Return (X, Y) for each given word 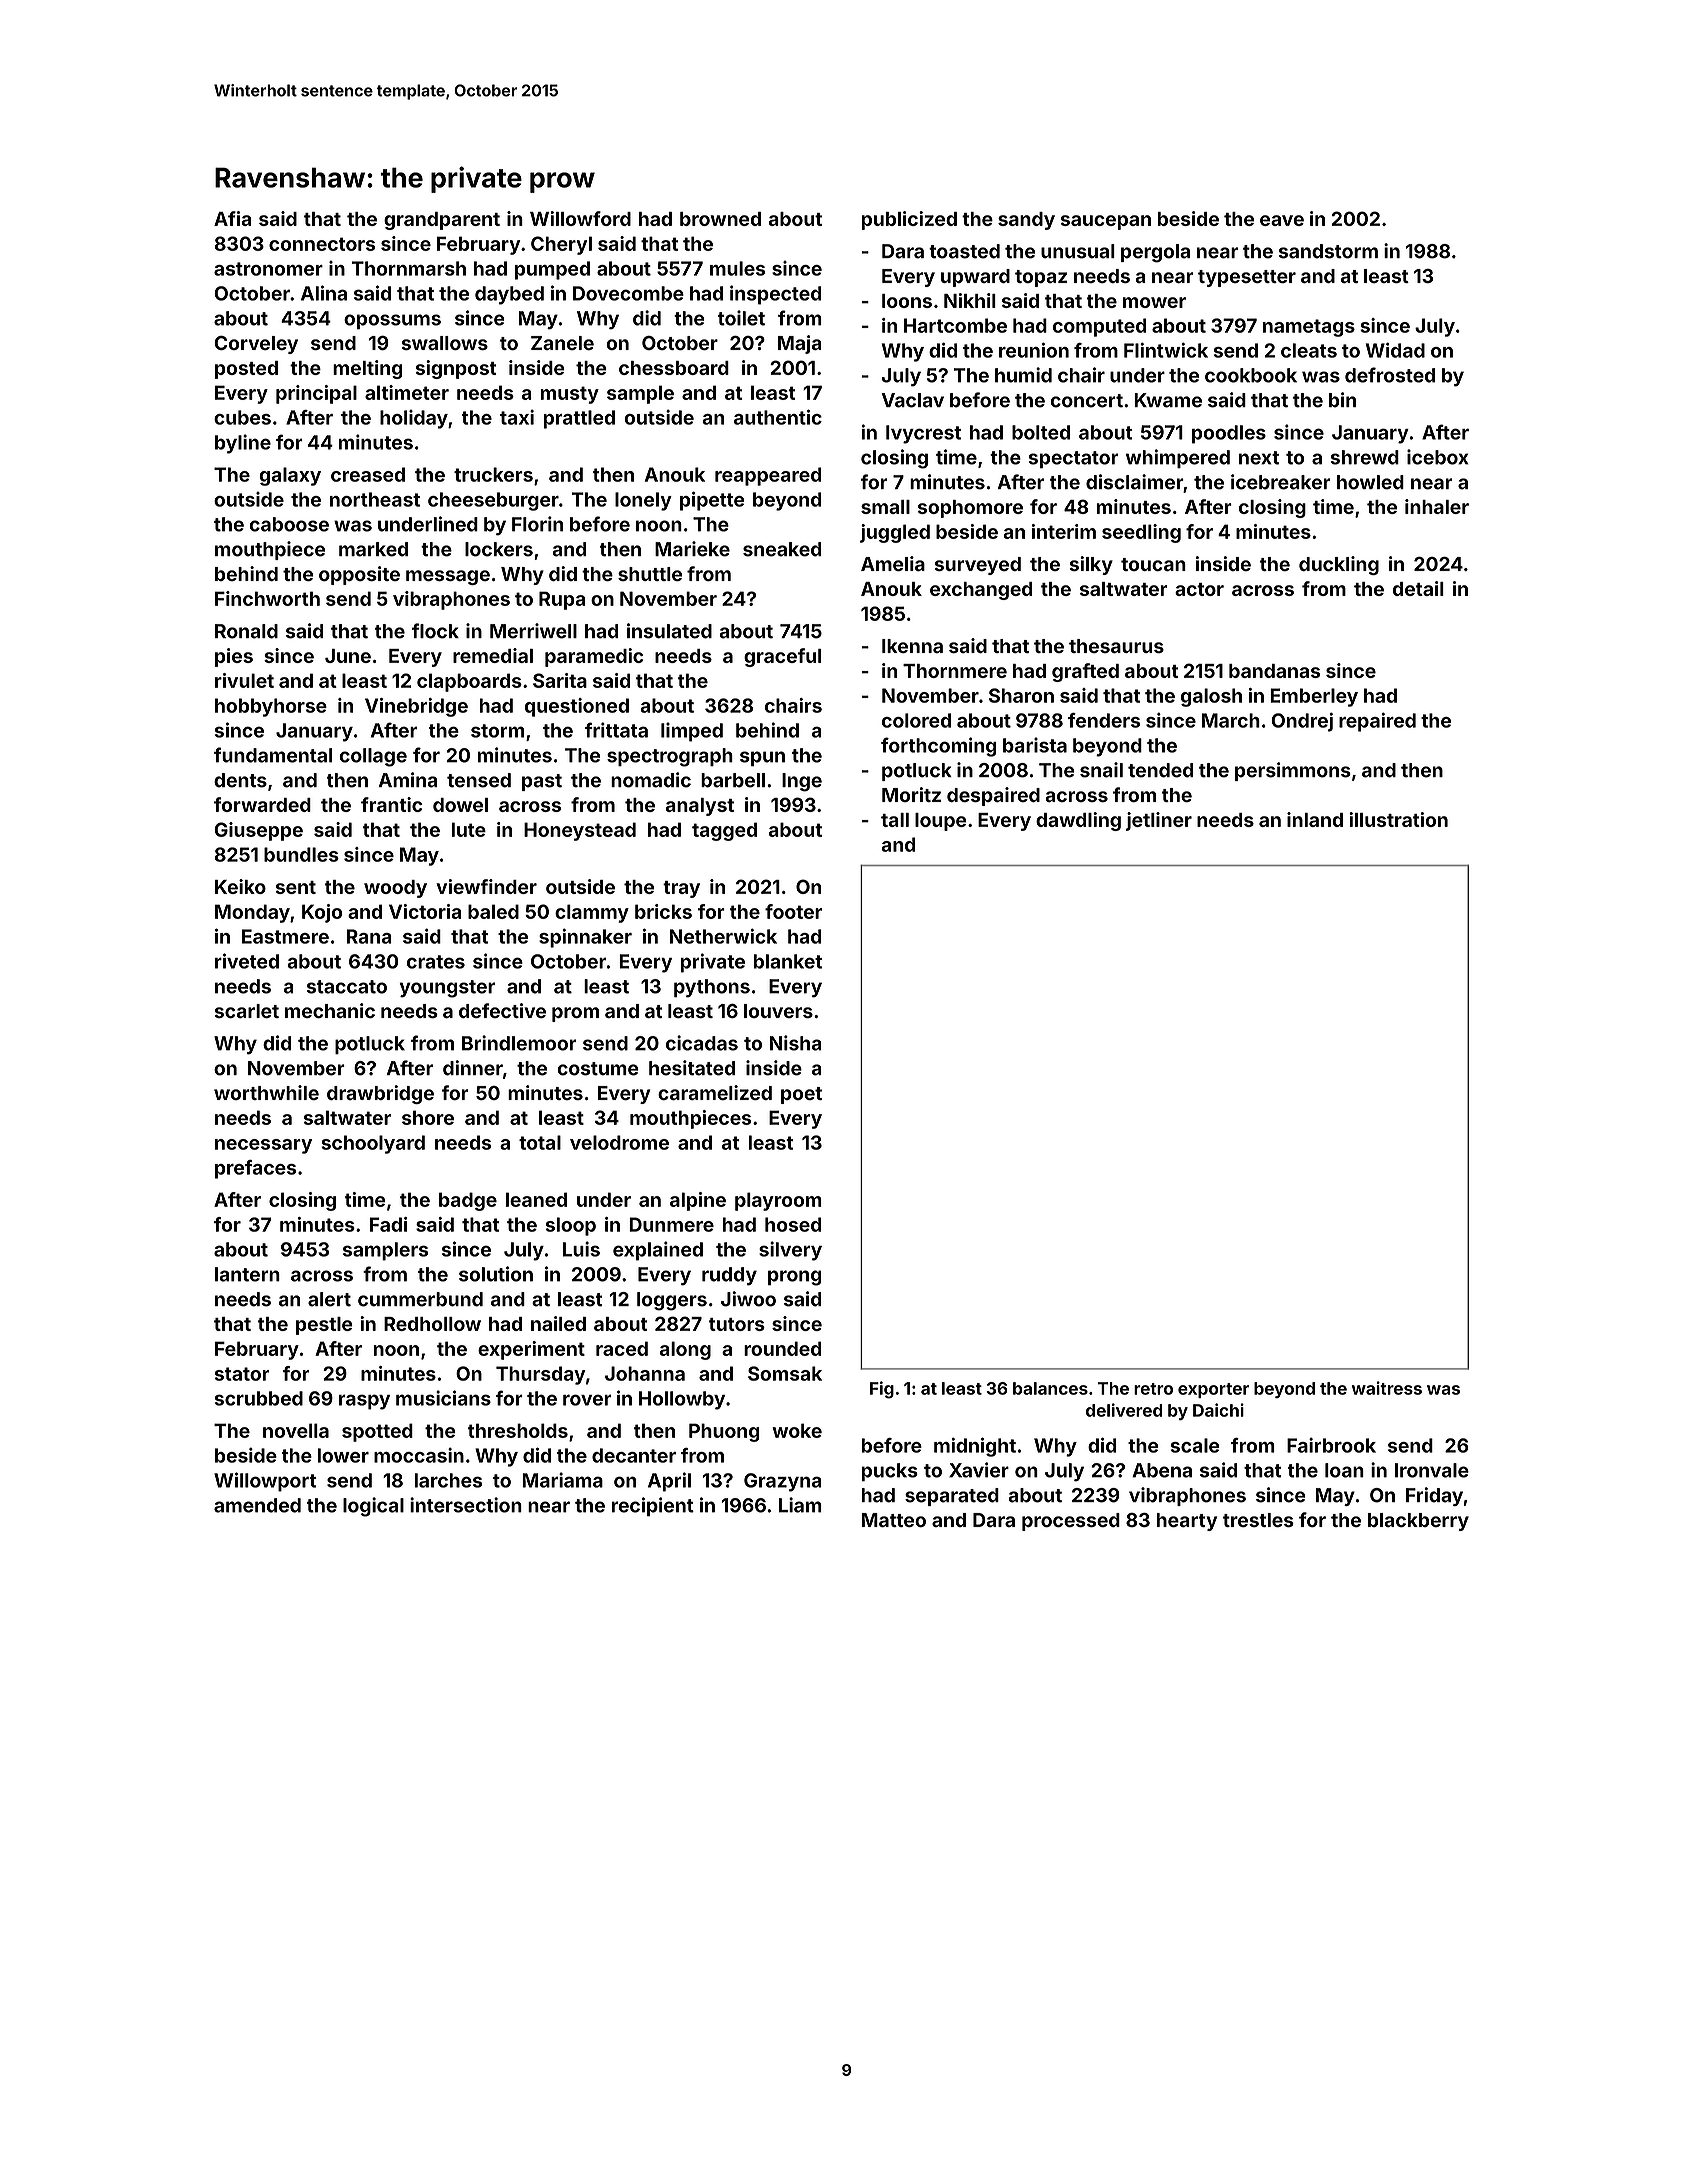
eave (1282, 220)
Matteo (894, 1520)
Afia (232, 218)
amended (257, 1505)
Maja (800, 344)
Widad (1395, 350)
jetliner (1159, 821)
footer (793, 911)
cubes (242, 417)
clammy (592, 913)
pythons (712, 988)
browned (720, 219)
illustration (1398, 819)
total (540, 1142)
